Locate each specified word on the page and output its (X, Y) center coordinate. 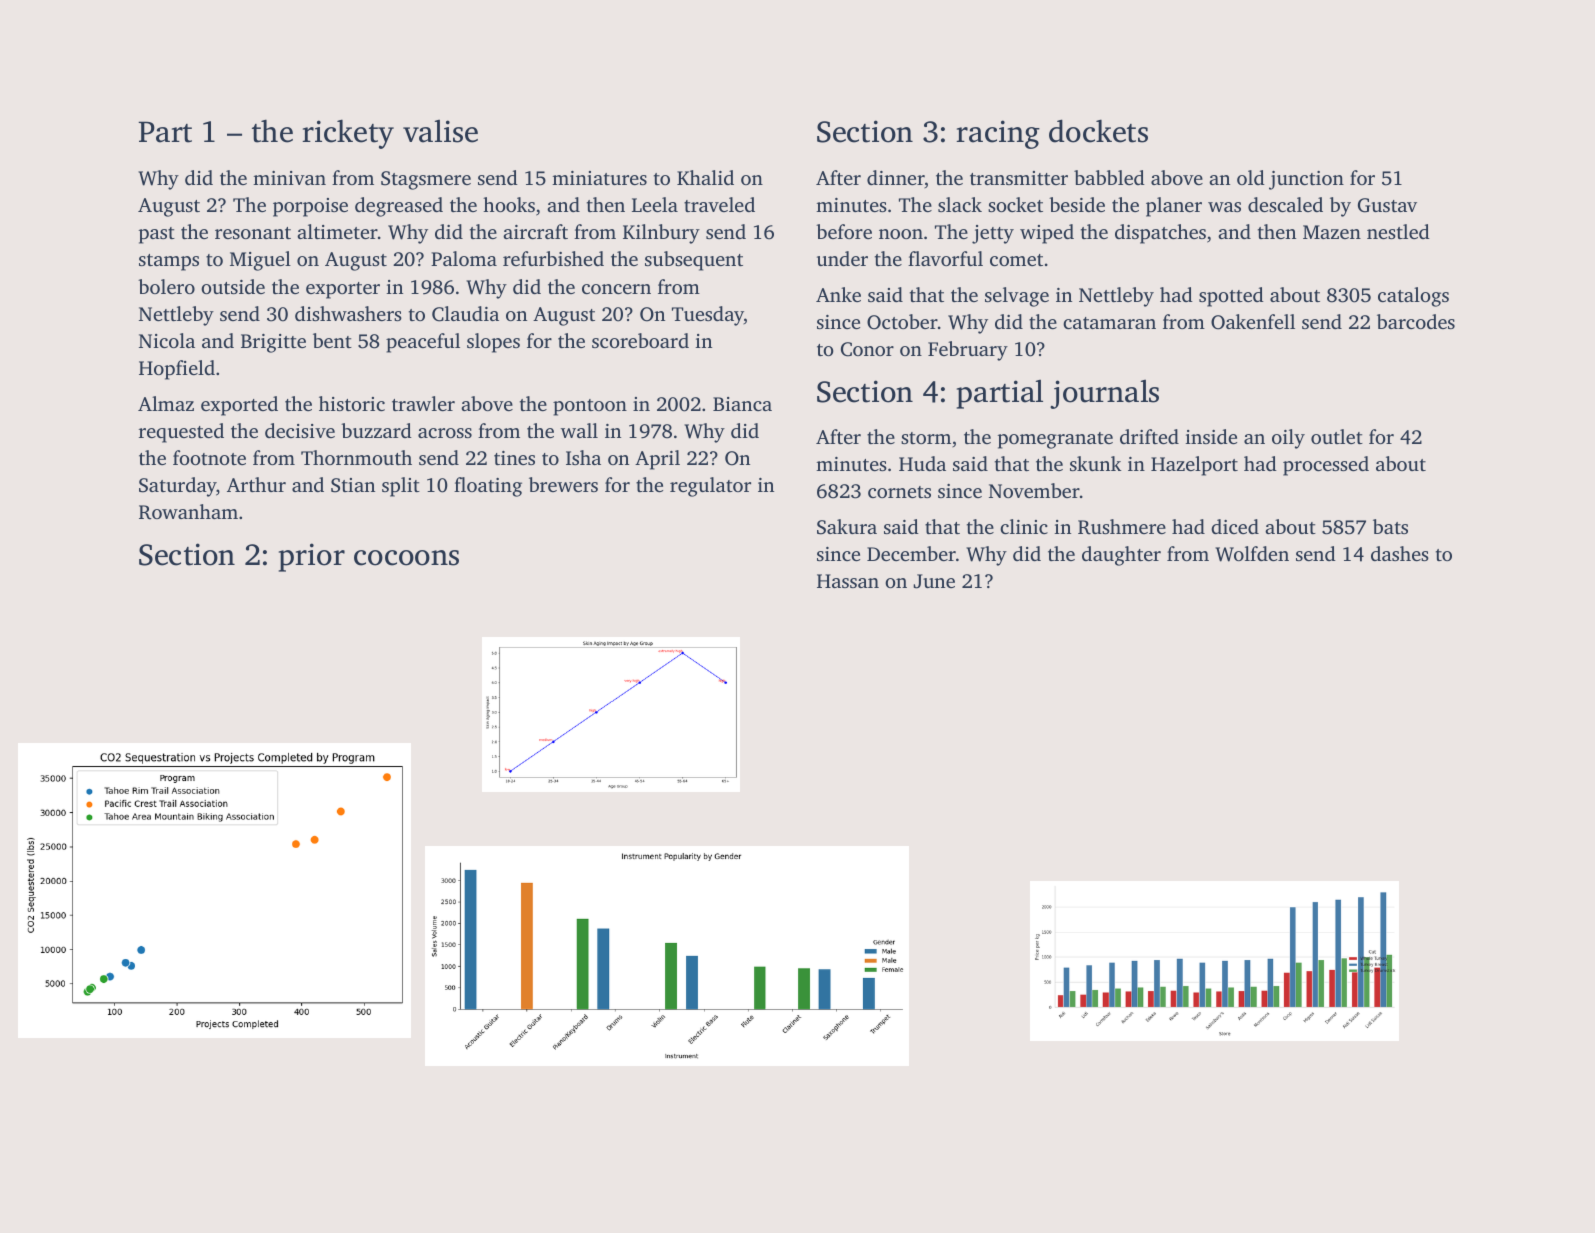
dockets (1098, 131)
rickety (348, 134)
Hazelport (1194, 466)
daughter (1121, 556)
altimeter (337, 231)
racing (998, 134)
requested (181, 433)
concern (616, 289)
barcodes (1416, 321)
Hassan (848, 581)
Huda (922, 463)
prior (312, 557)
